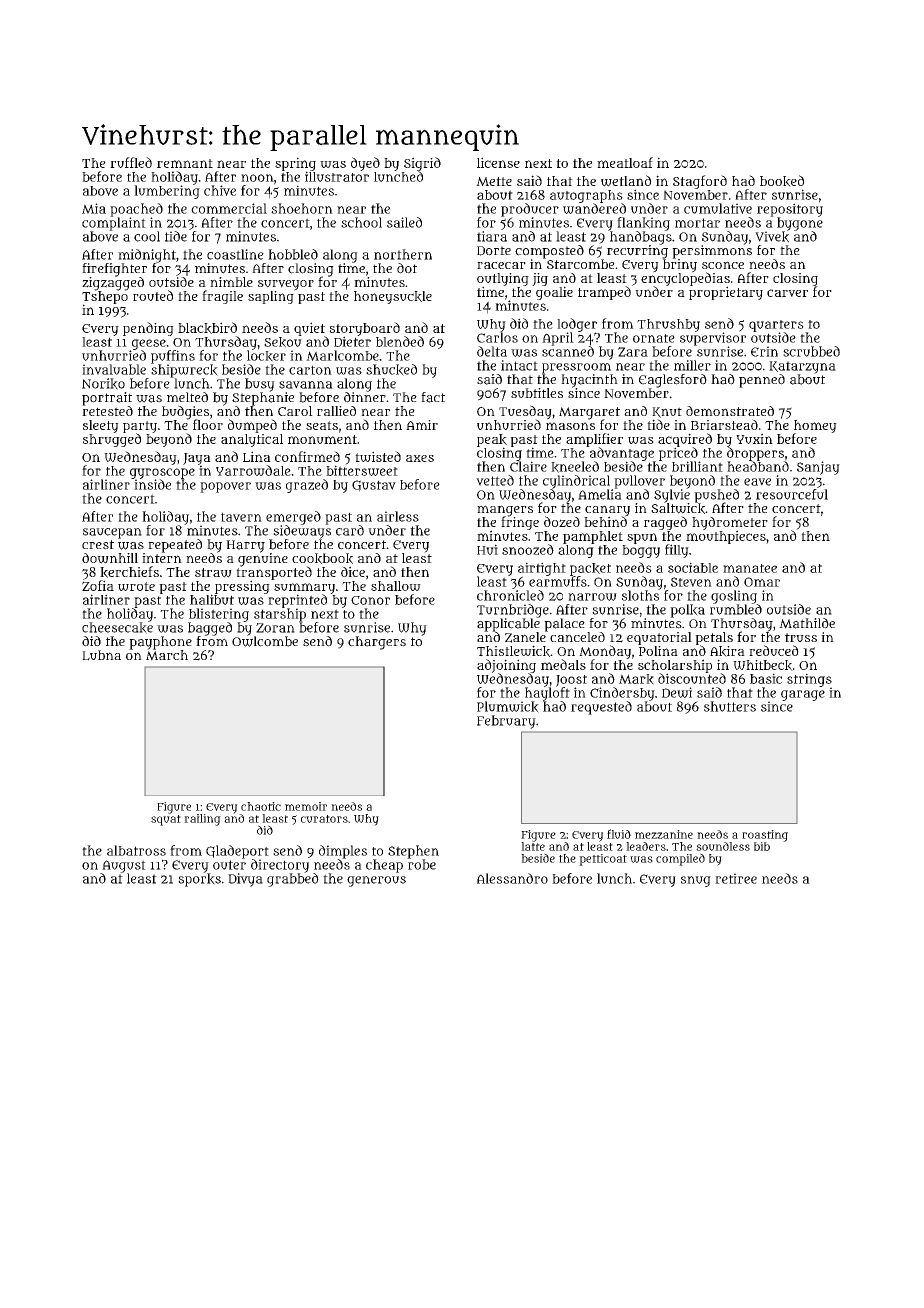  I want to click on petticoat, so click(603, 860).
